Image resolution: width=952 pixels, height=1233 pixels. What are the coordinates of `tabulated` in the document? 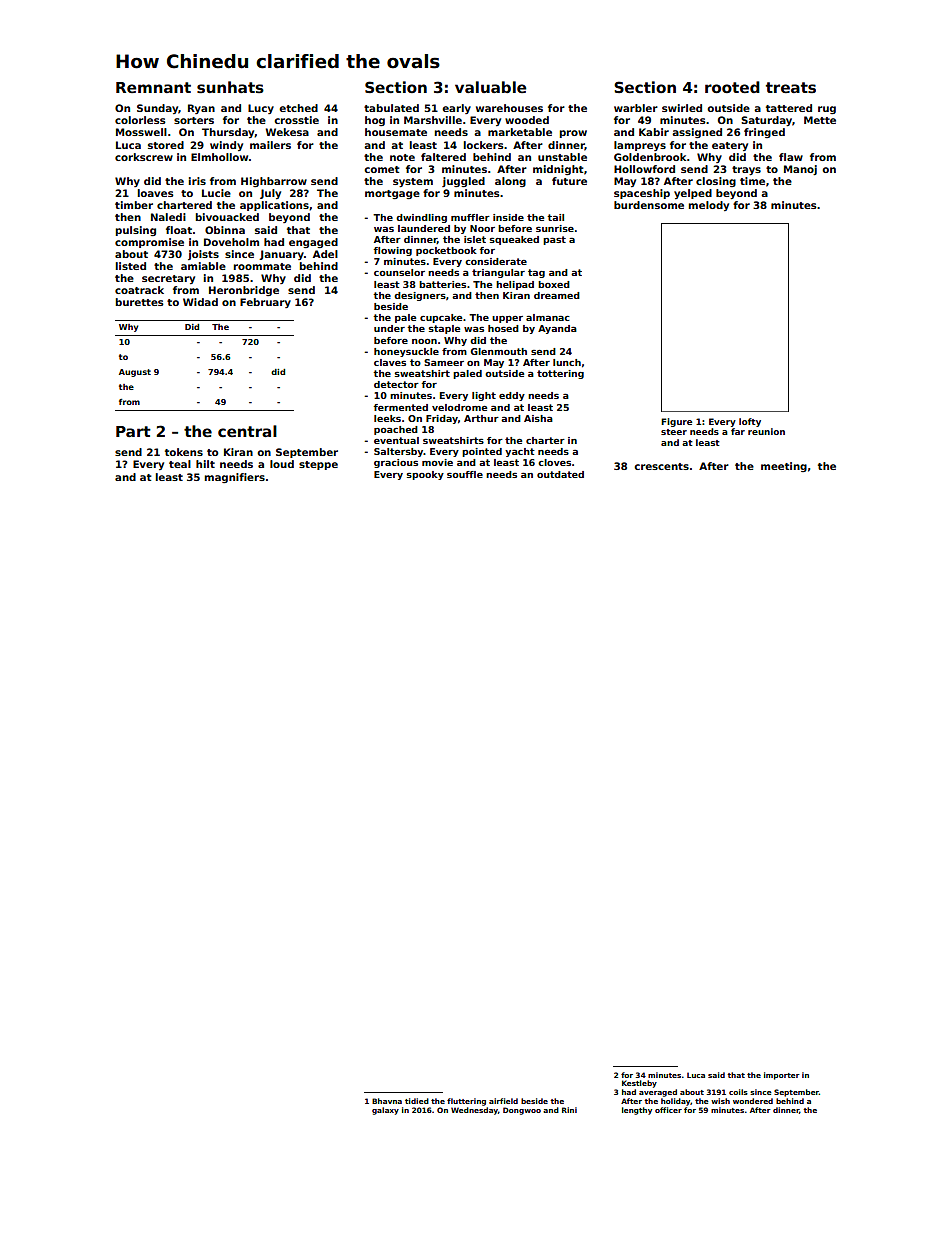 It's located at (391, 108).
